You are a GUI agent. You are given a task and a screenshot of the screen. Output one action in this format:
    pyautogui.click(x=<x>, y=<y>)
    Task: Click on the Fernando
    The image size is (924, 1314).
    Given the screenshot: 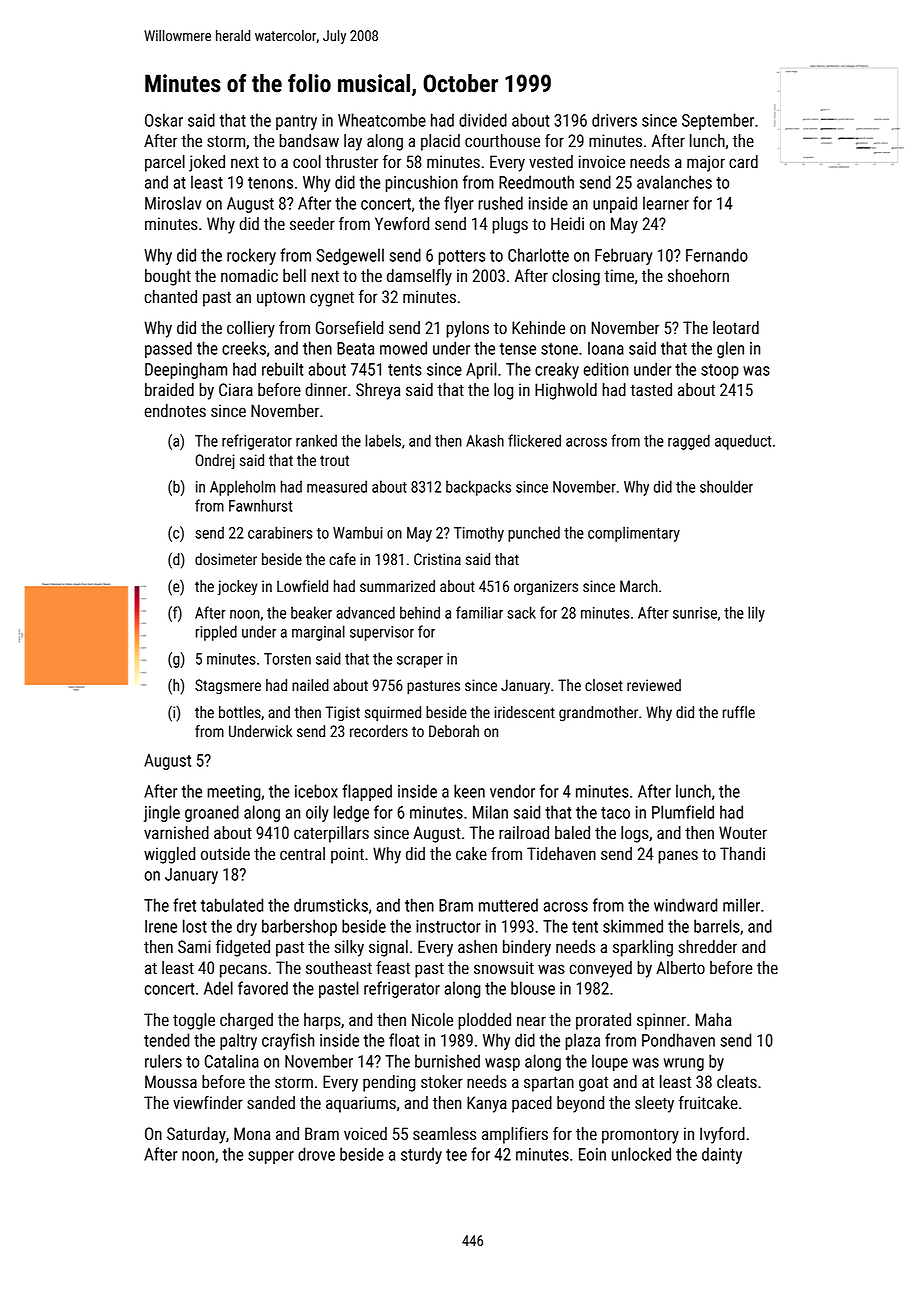 What is the action you would take?
    pyautogui.click(x=717, y=255)
